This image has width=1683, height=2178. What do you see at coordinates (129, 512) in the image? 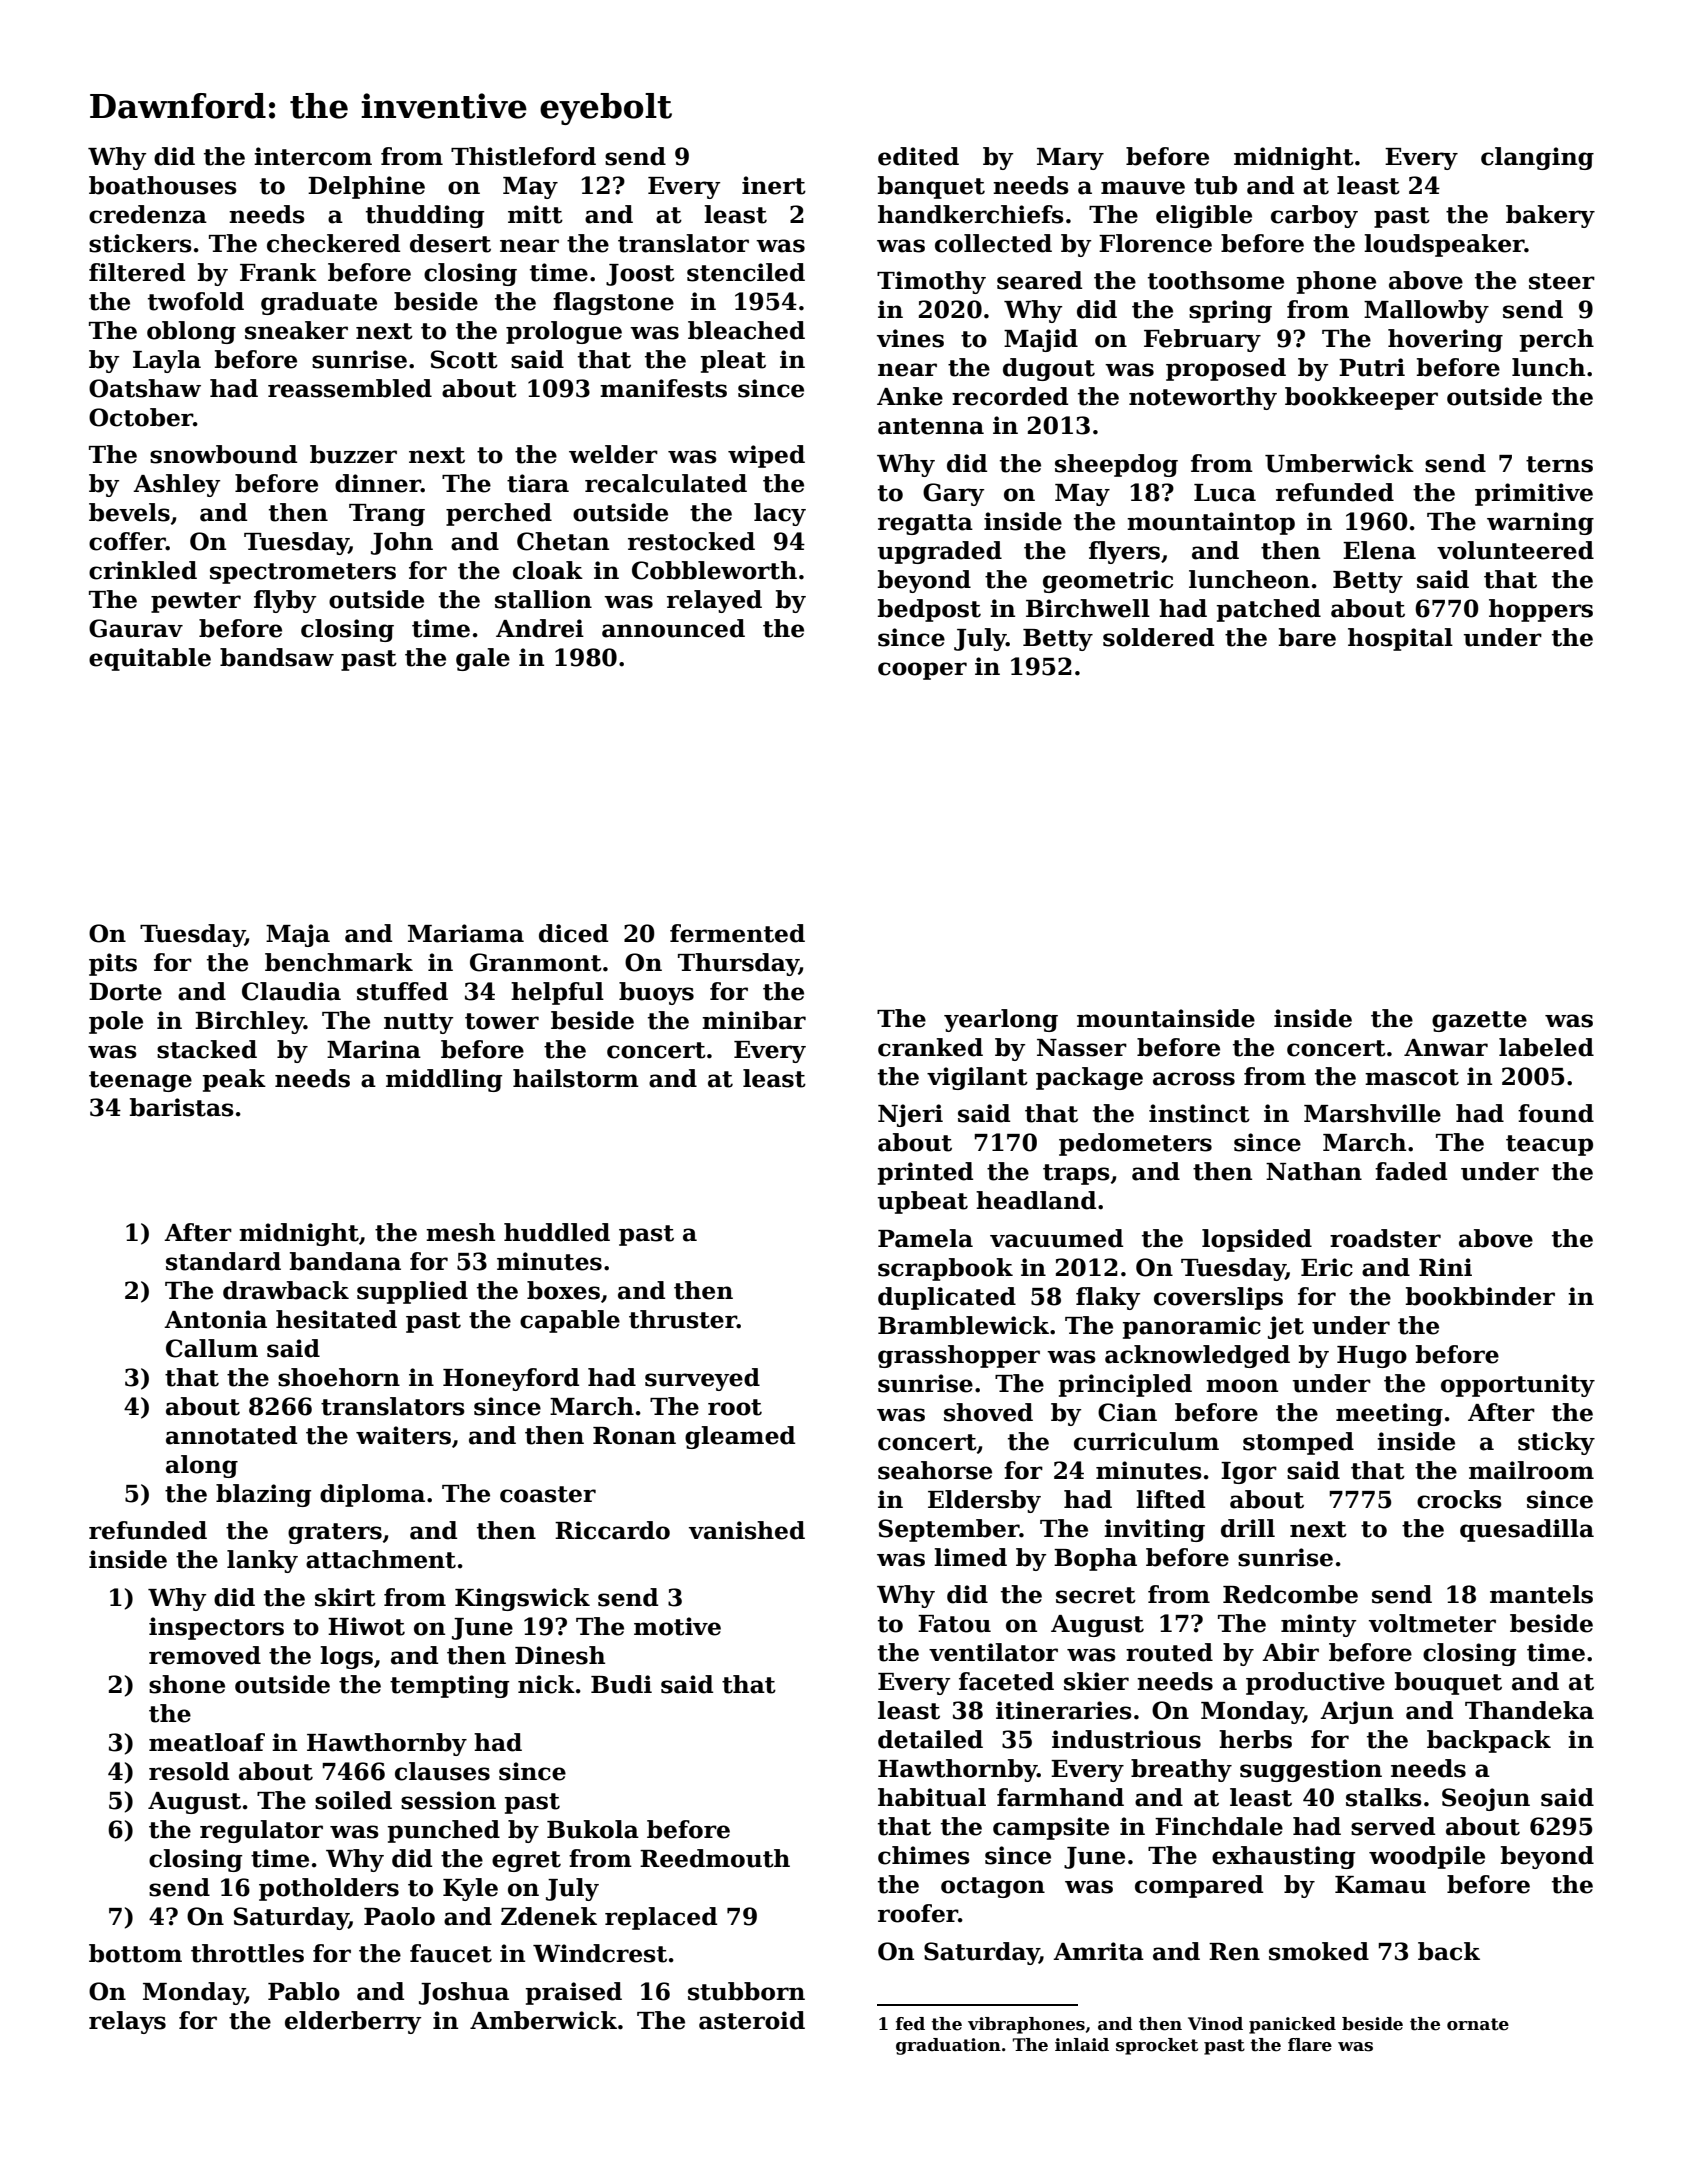
I see `bevels` at bounding box center [129, 512].
